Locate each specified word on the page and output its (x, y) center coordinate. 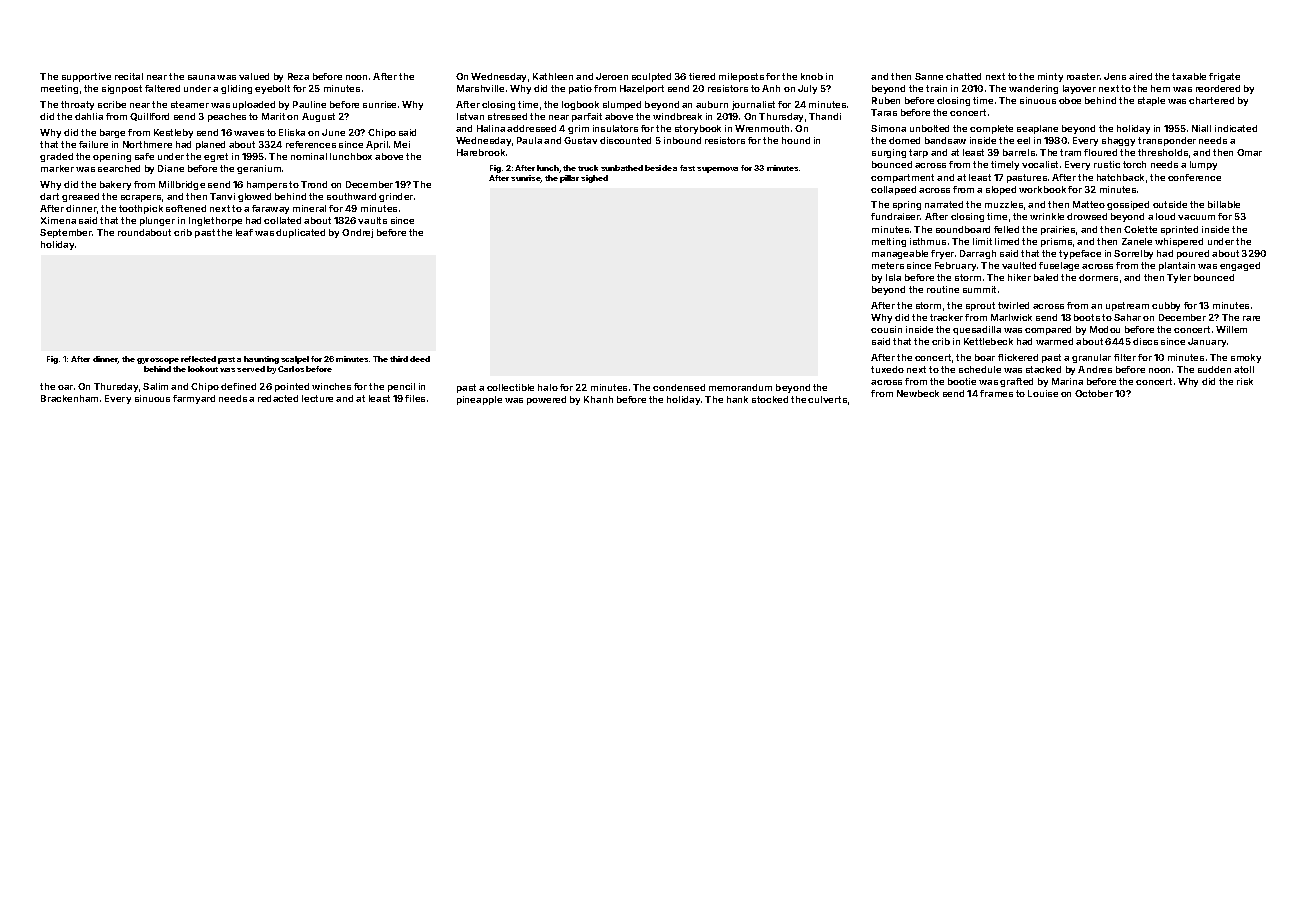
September (66, 233)
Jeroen (612, 76)
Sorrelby (1133, 254)
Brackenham (69, 398)
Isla (893, 277)
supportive (86, 77)
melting (889, 242)
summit (979, 289)
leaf (244, 232)
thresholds (1163, 152)
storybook (698, 129)
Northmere (147, 144)
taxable (1189, 76)
